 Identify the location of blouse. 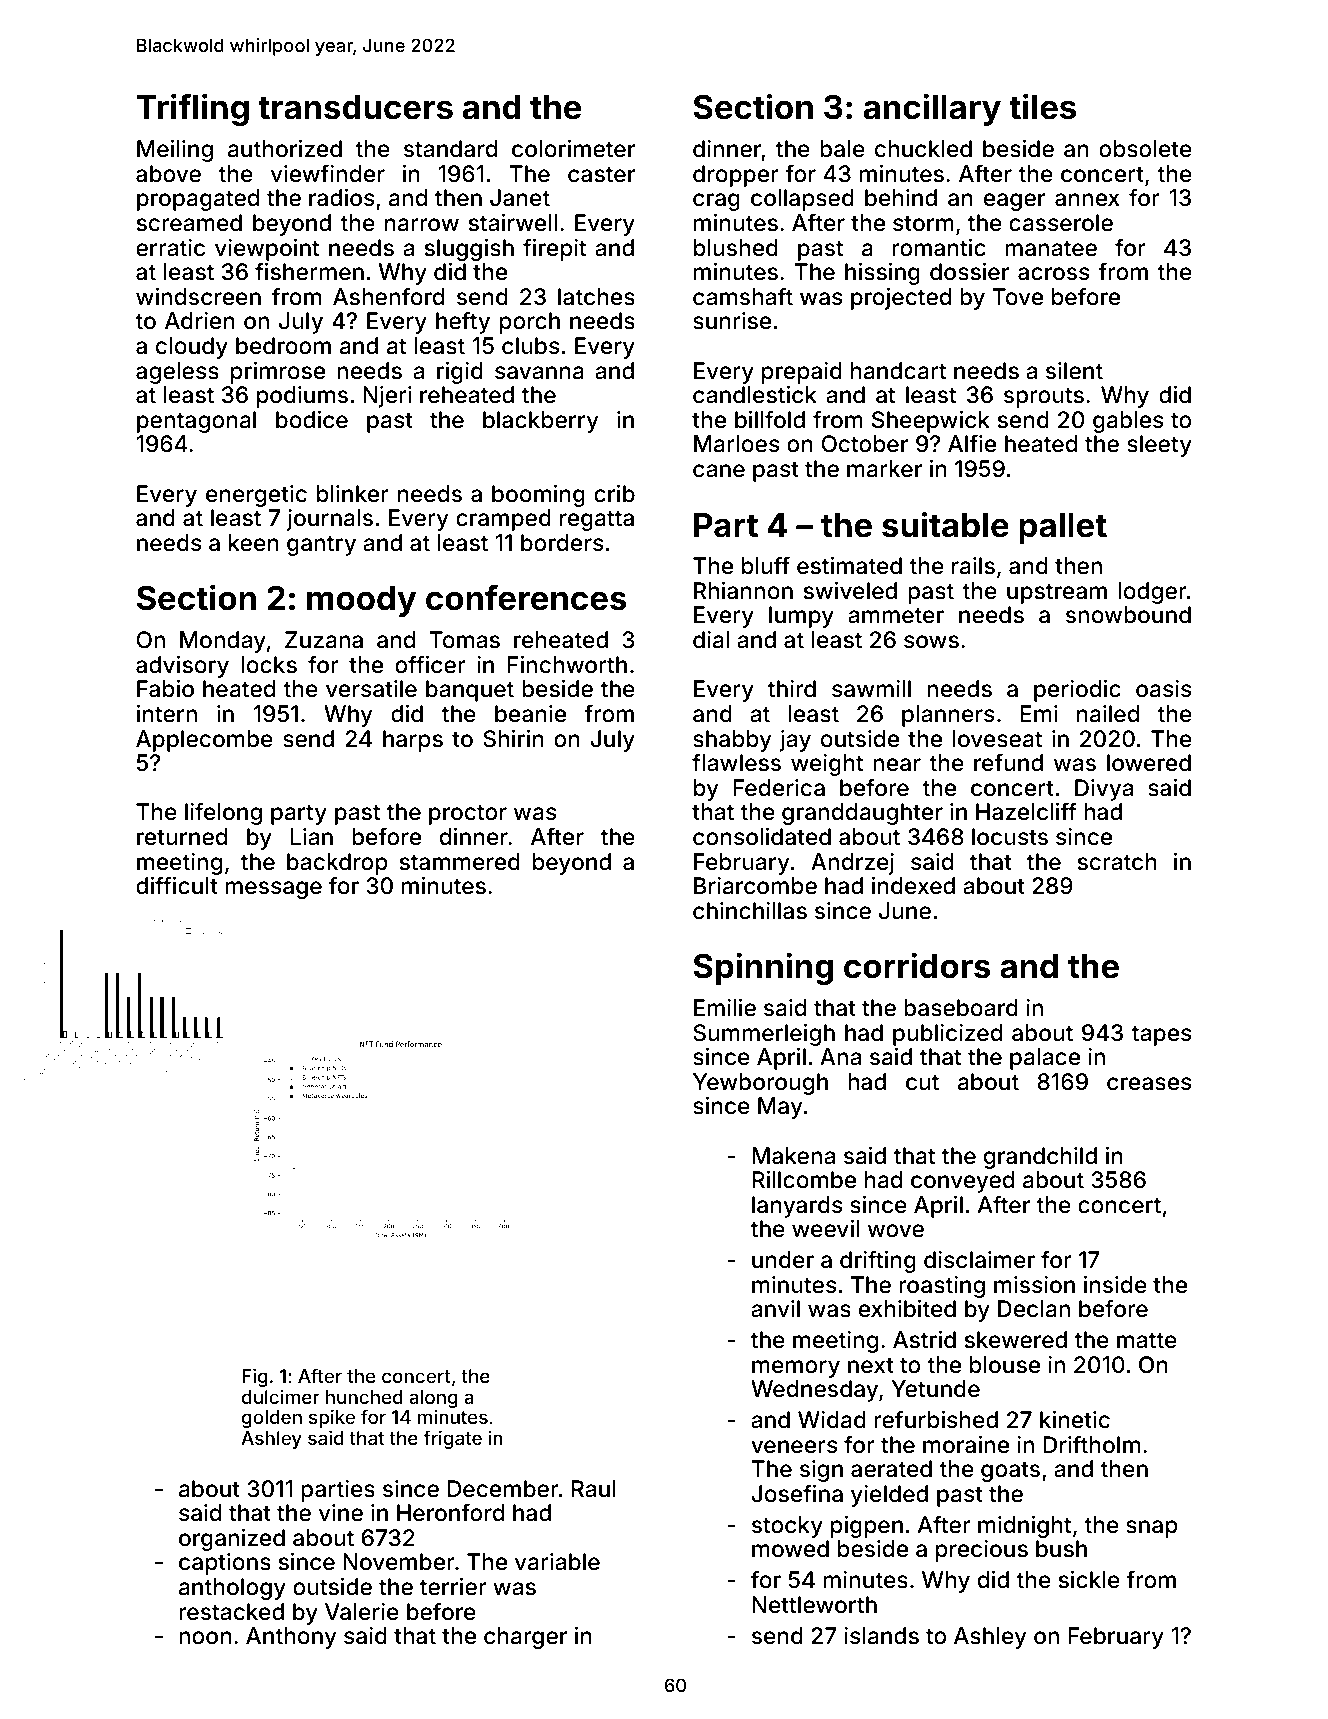
(1005, 1365).
